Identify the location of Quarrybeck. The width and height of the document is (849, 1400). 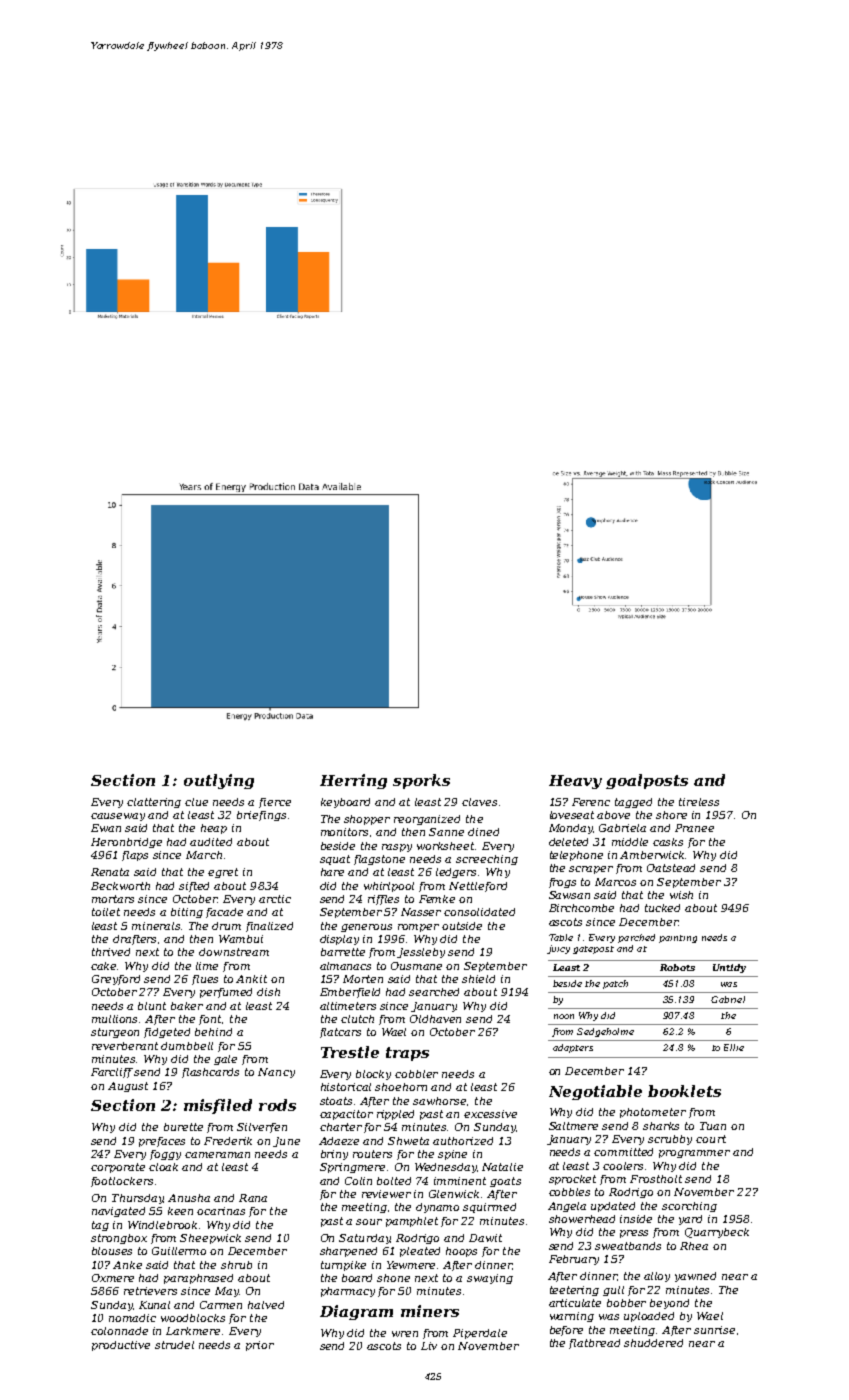
(717, 1233).
